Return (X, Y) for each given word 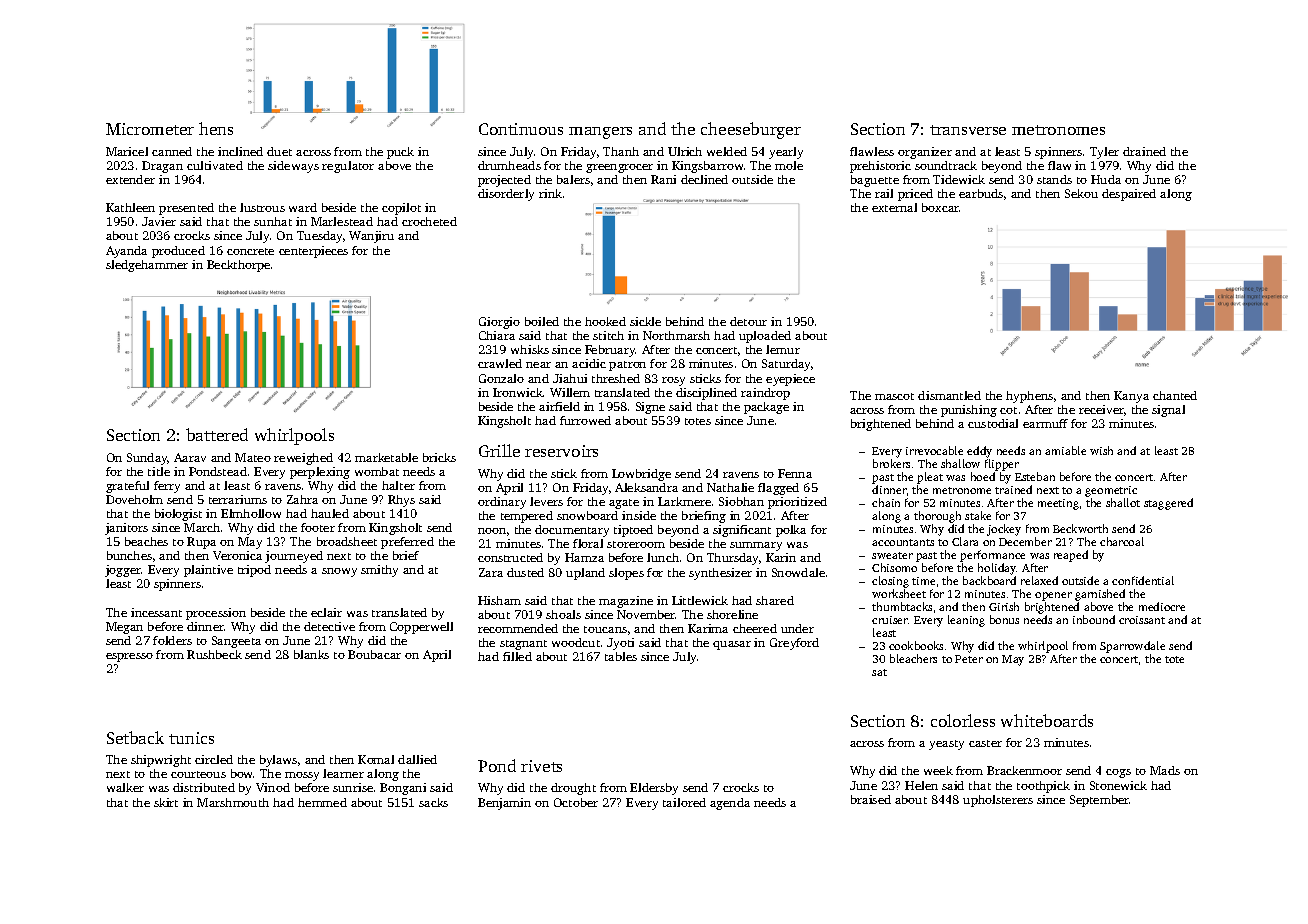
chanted (1175, 395)
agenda (730, 804)
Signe (650, 408)
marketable (386, 457)
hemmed (322, 802)
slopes (626, 574)
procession (216, 614)
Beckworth (1080, 528)
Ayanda (126, 252)
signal (1168, 411)
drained (1144, 151)
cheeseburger (751, 130)
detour (748, 321)
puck (400, 153)
